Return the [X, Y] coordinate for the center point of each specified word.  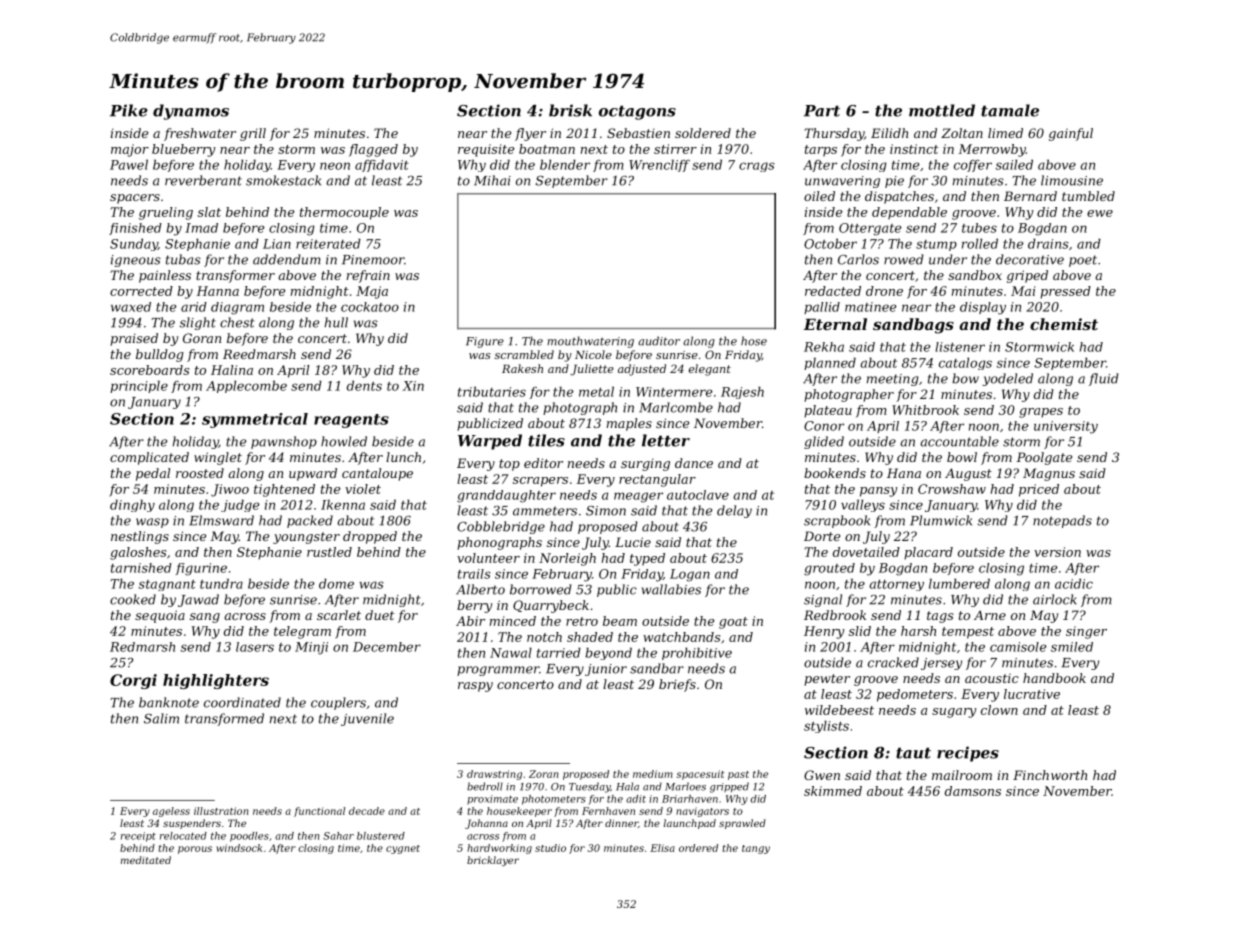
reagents [351, 421]
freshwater [200, 134]
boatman [547, 149]
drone [884, 291]
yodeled [1007, 379]
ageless [171, 812]
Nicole [593, 354]
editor [543, 463]
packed [310, 521]
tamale [1010, 110]
